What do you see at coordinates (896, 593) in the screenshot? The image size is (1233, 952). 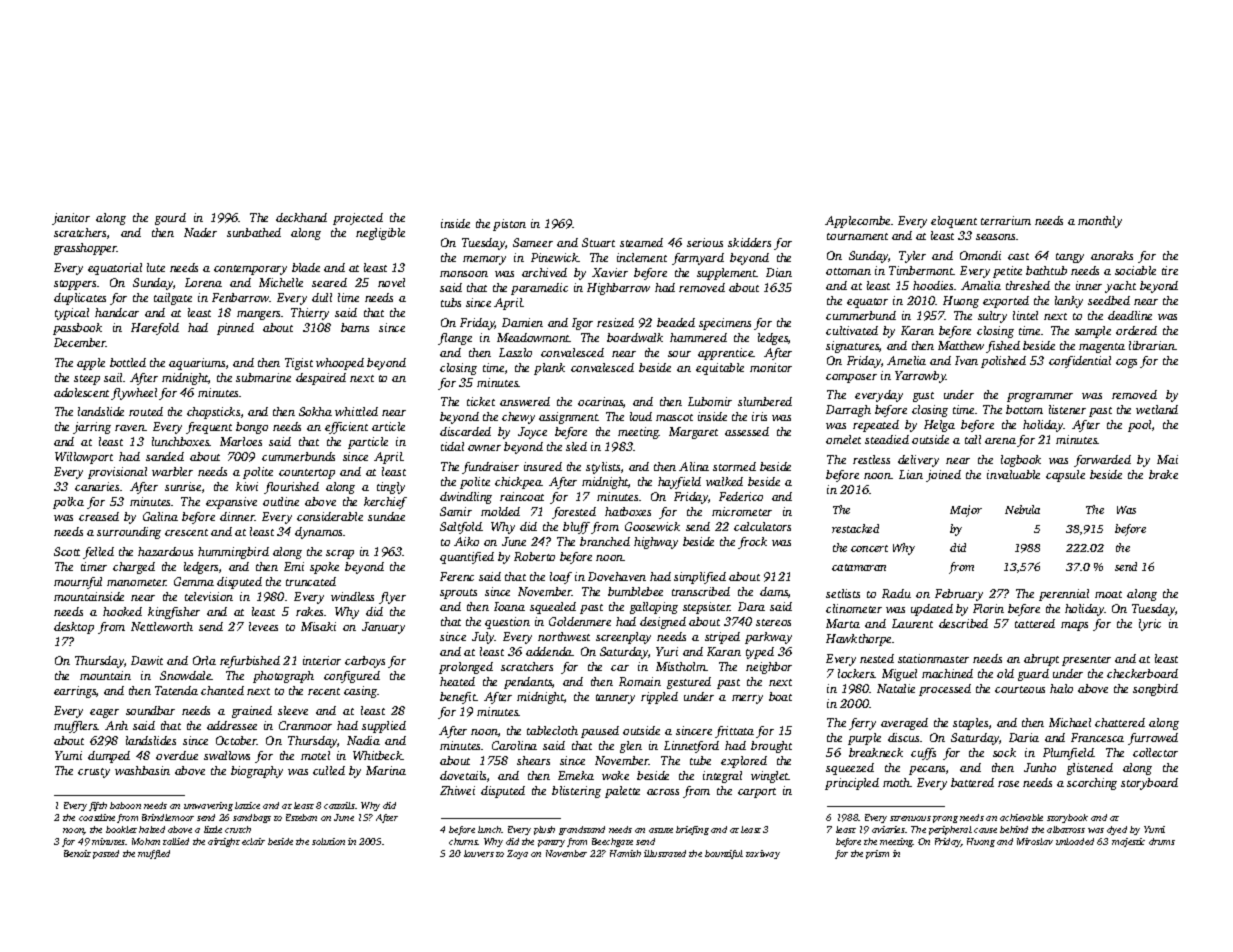 I see `Radu` at bounding box center [896, 593].
